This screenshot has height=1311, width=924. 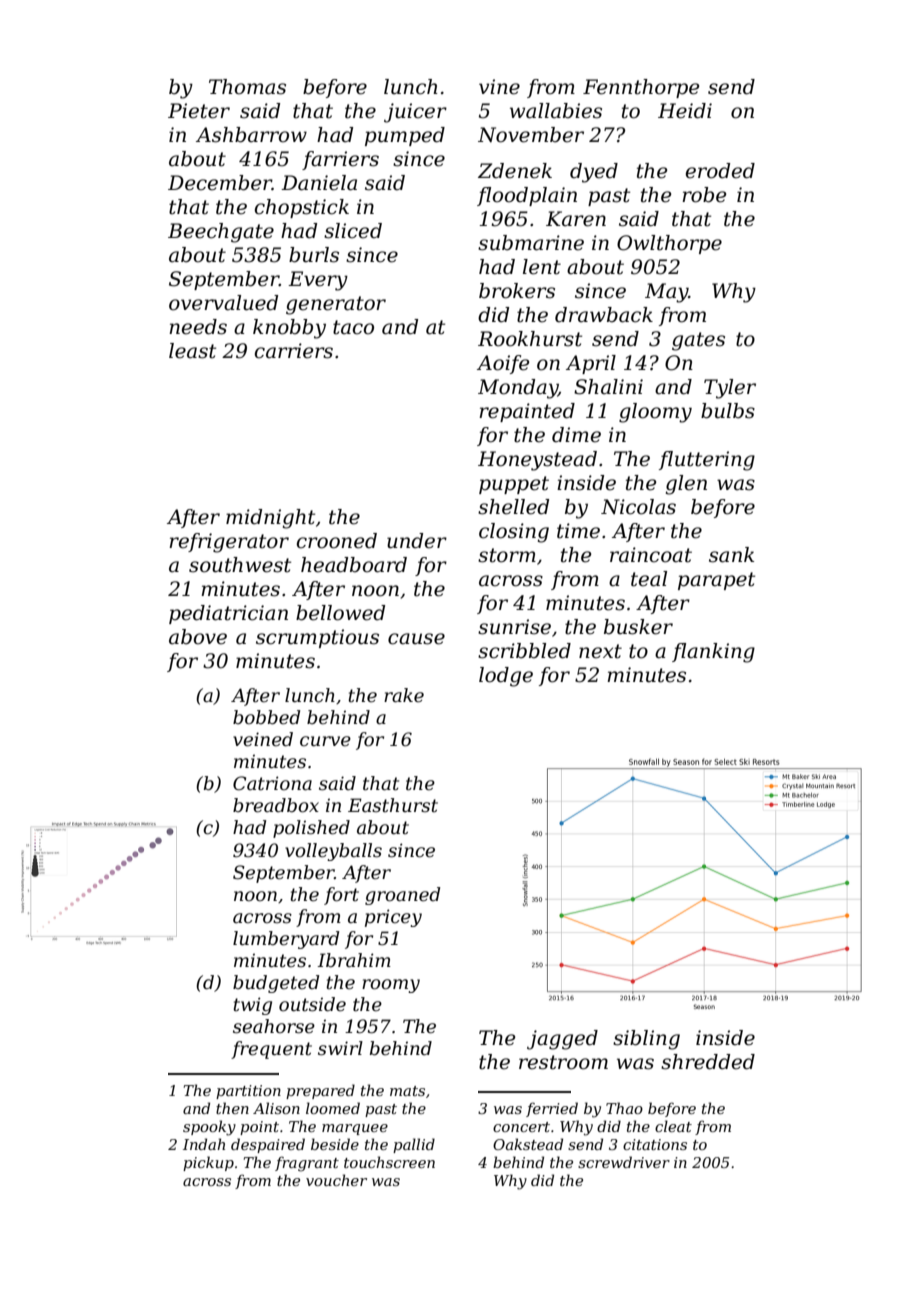 What do you see at coordinates (198, 327) in the screenshot?
I see `needs` at bounding box center [198, 327].
